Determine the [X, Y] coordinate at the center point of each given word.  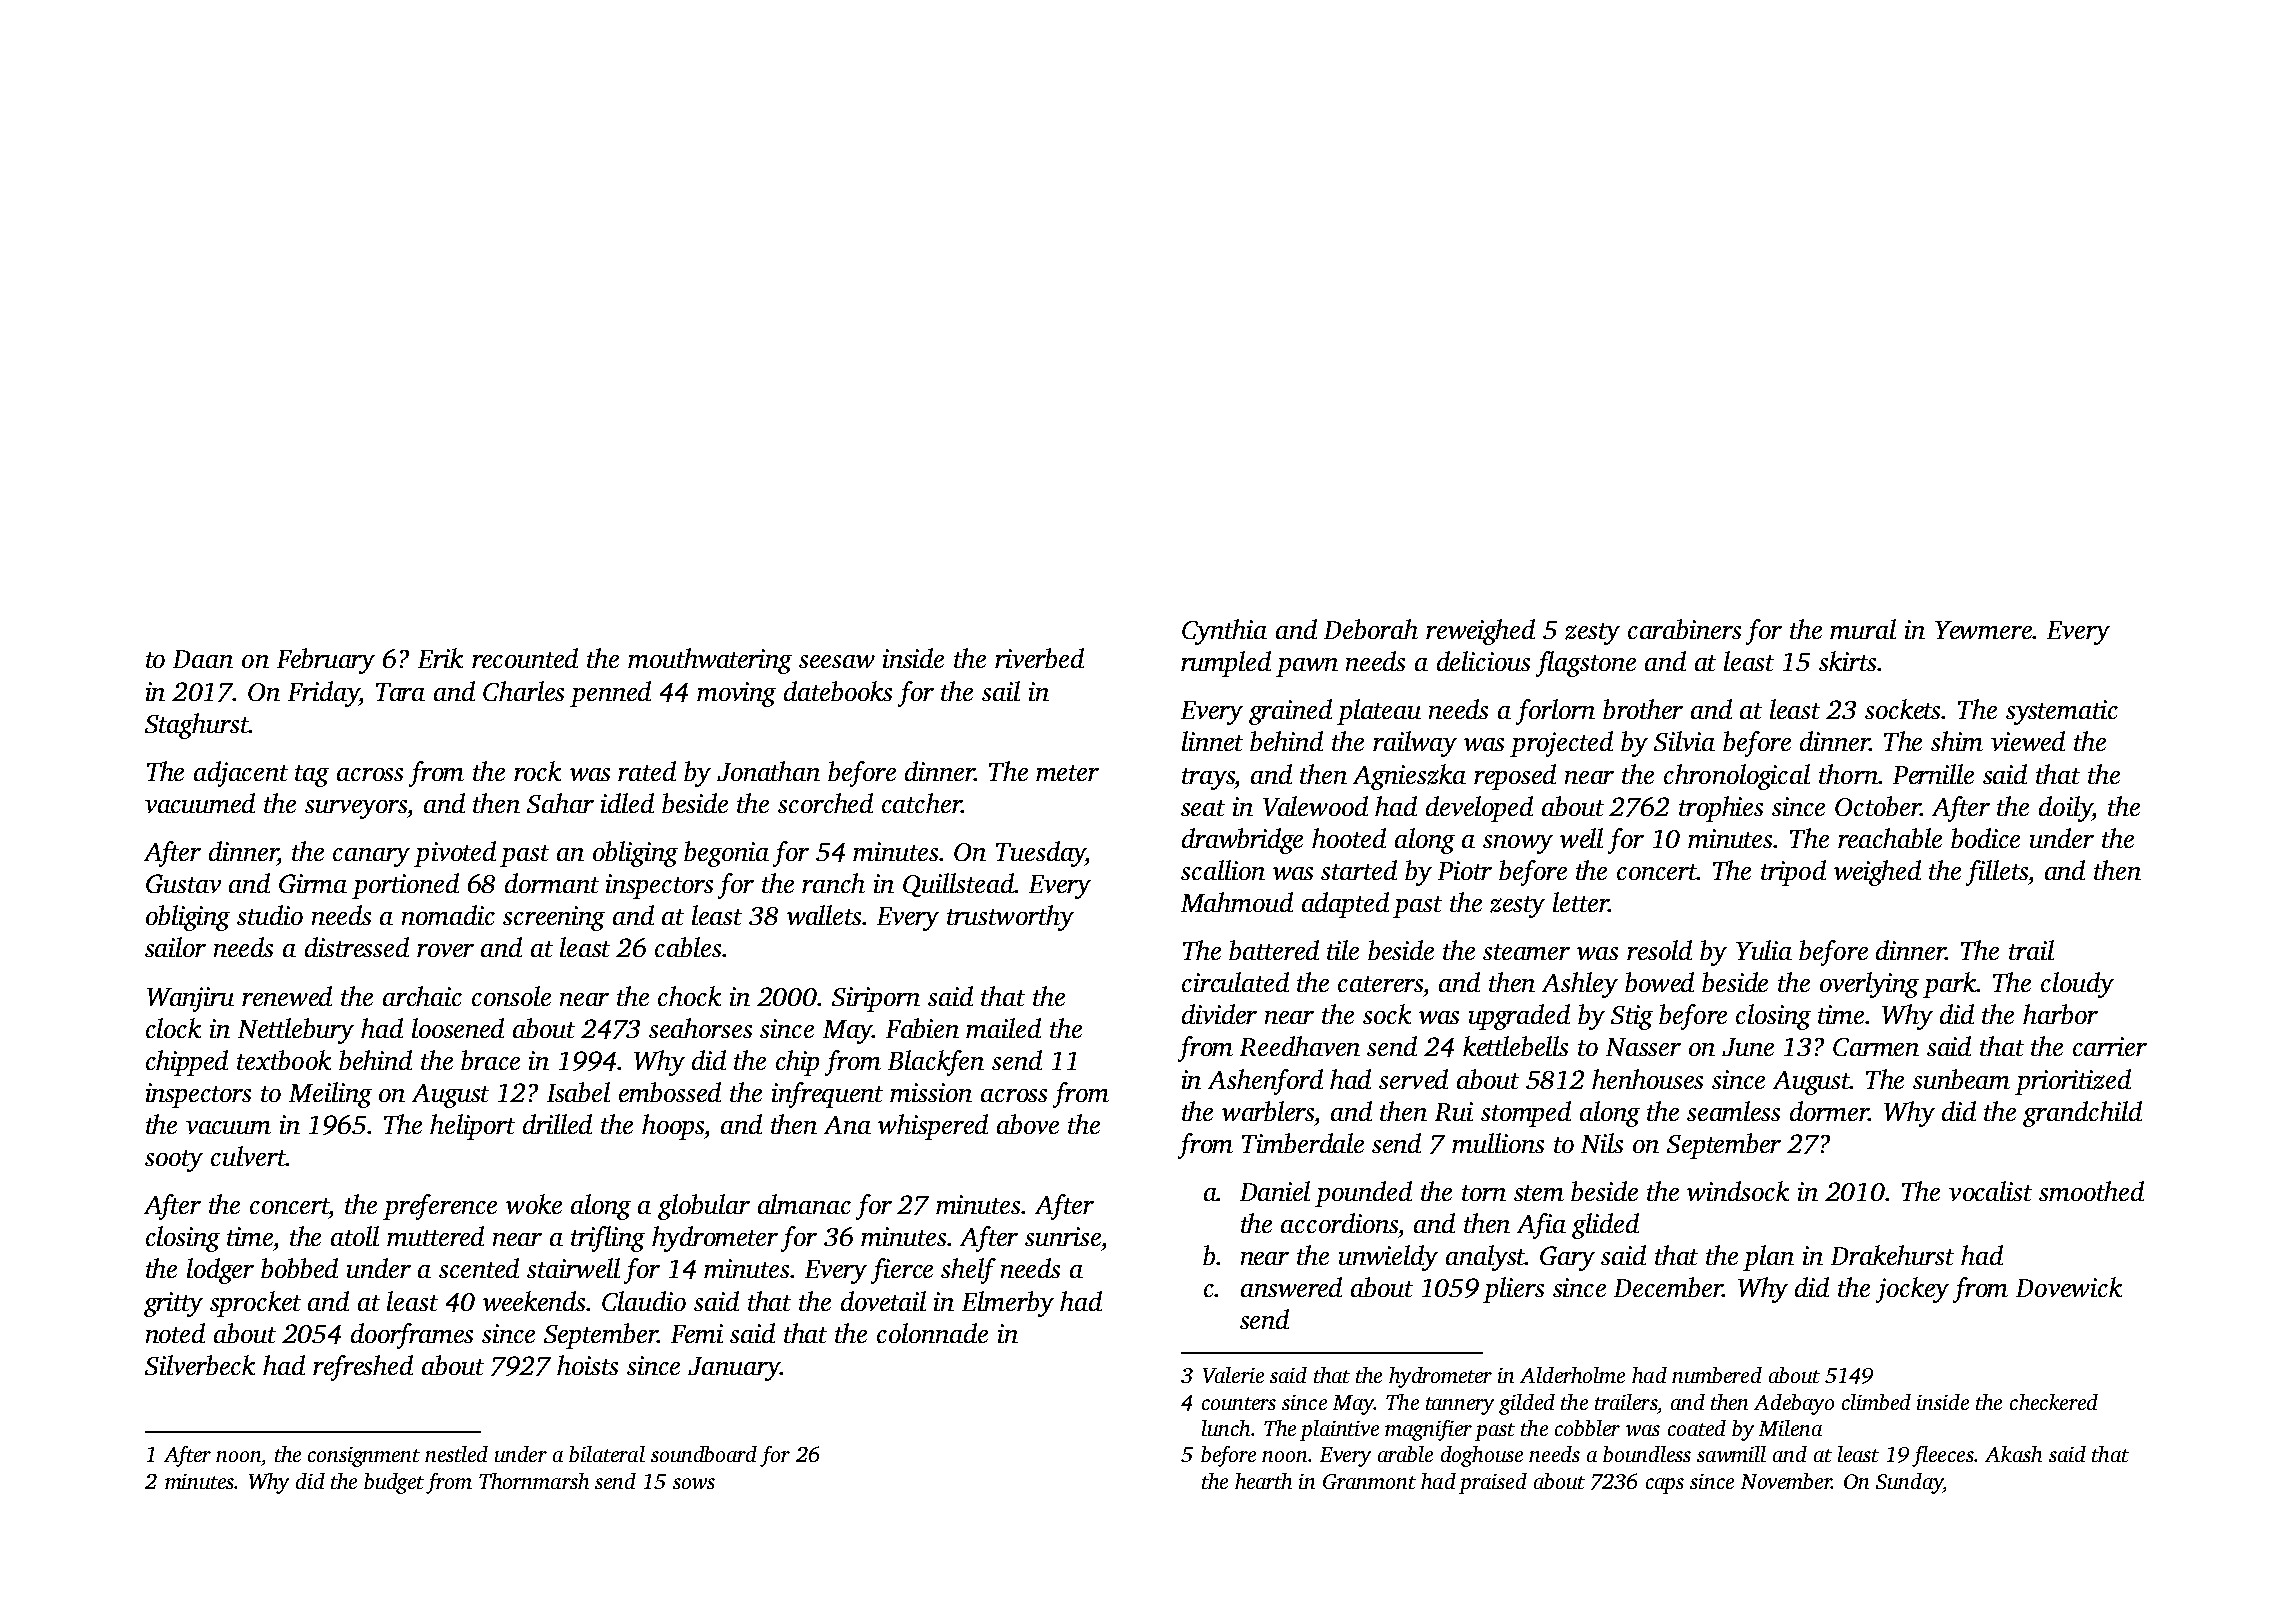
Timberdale [1303, 1143]
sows [694, 1483]
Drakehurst [1892, 1255]
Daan [203, 659]
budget [394, 1483]
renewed [287, 996]
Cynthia [1224, 632]
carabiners [1684, 629]
